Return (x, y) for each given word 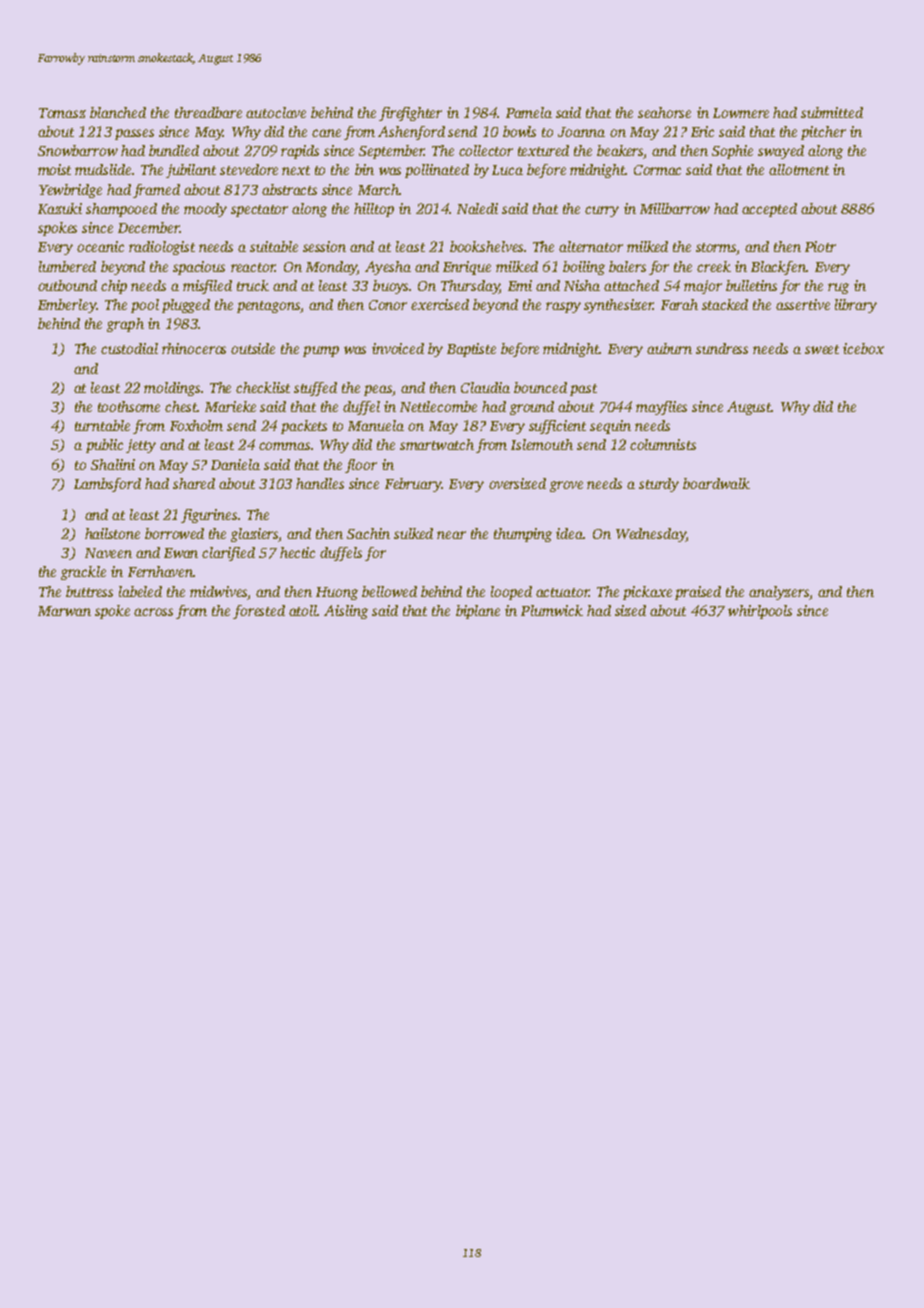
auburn (669, 348)
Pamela (529, 112)
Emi (520, 285)
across (153, 612)
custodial (129, 348)
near (451, 535)
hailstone (112, 533)
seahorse (664, 112)
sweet (822, 349)
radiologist (162, 248)
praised (698, 593)
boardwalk (716, 483)
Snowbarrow (78, 150)
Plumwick (552, 610)
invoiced (398, 348)
